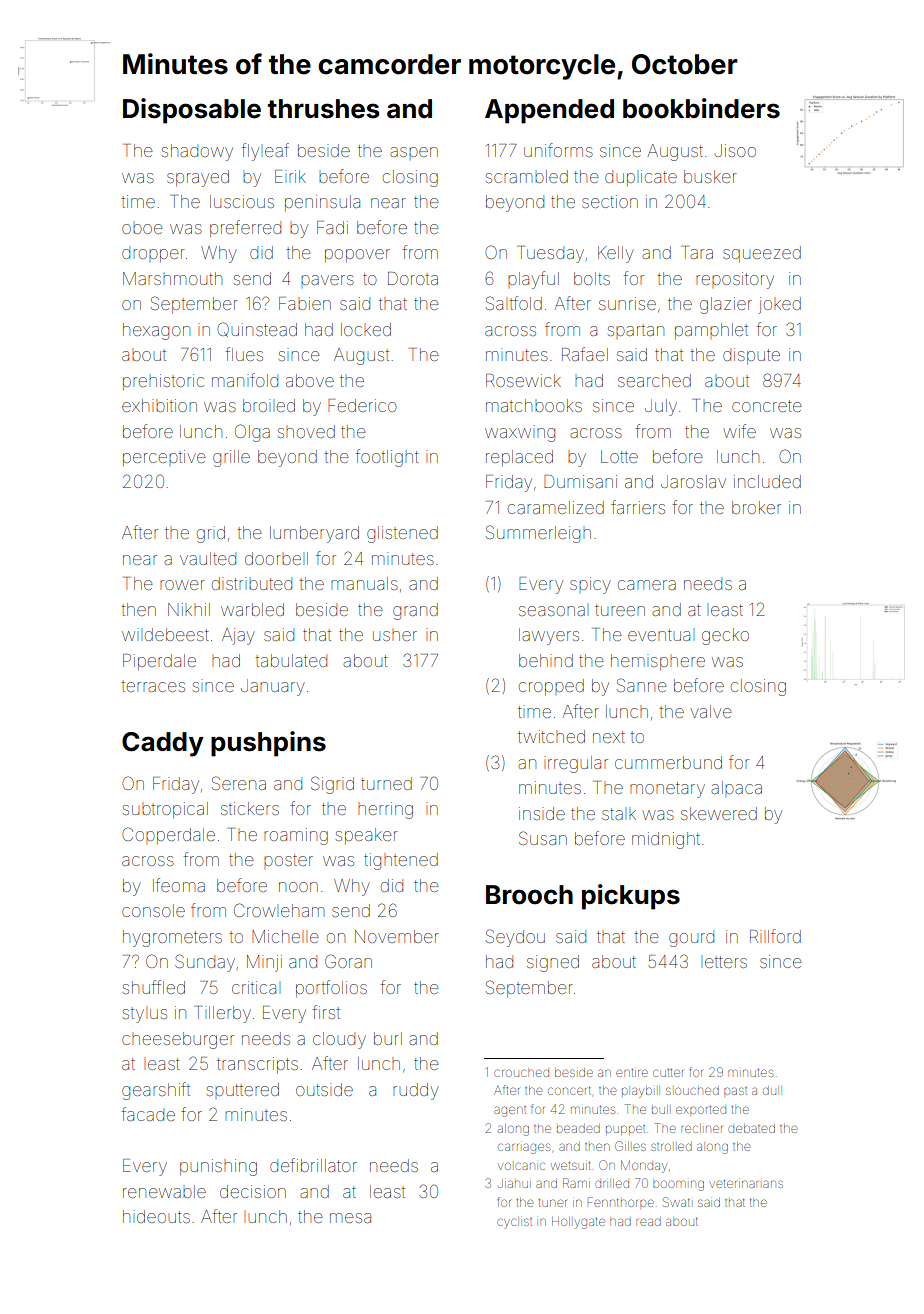  I want to click on bookbinders, so click(701, 108).
